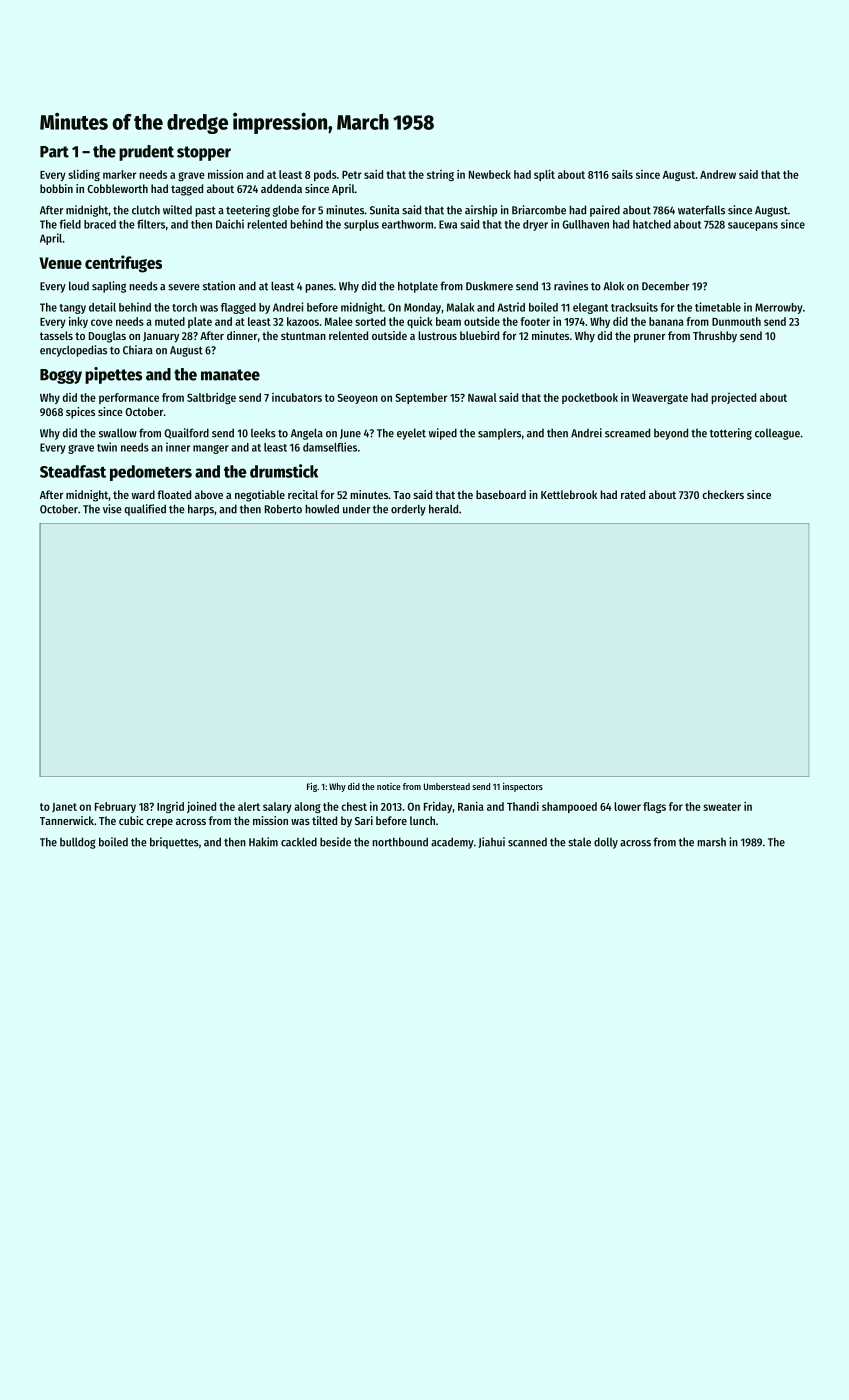  What do you see at coordinates (138, 350) in the page?
I see `Chiara` at bounding box center [138, 350].
